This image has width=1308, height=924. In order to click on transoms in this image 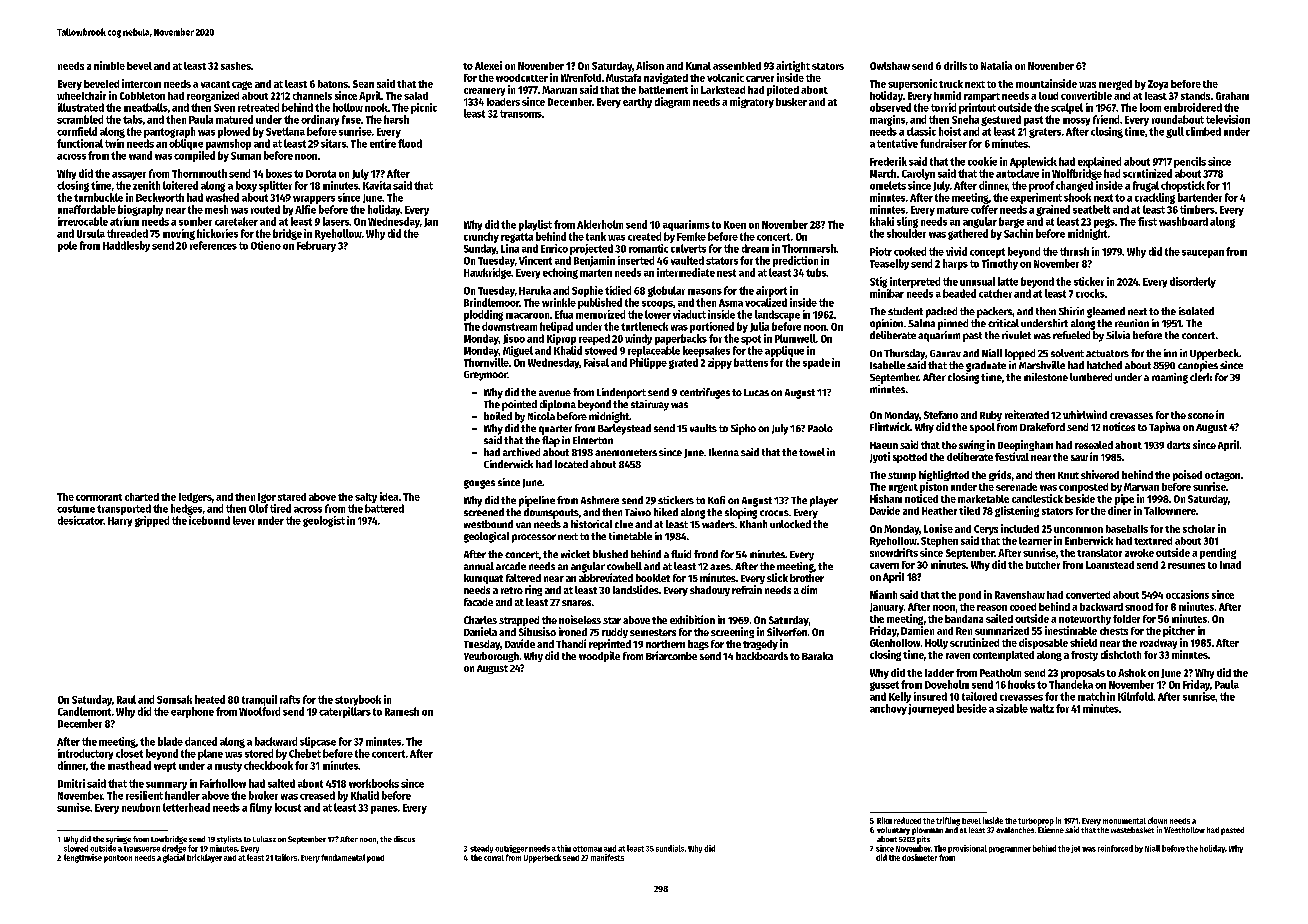, I will do `click(521, 114)`.
